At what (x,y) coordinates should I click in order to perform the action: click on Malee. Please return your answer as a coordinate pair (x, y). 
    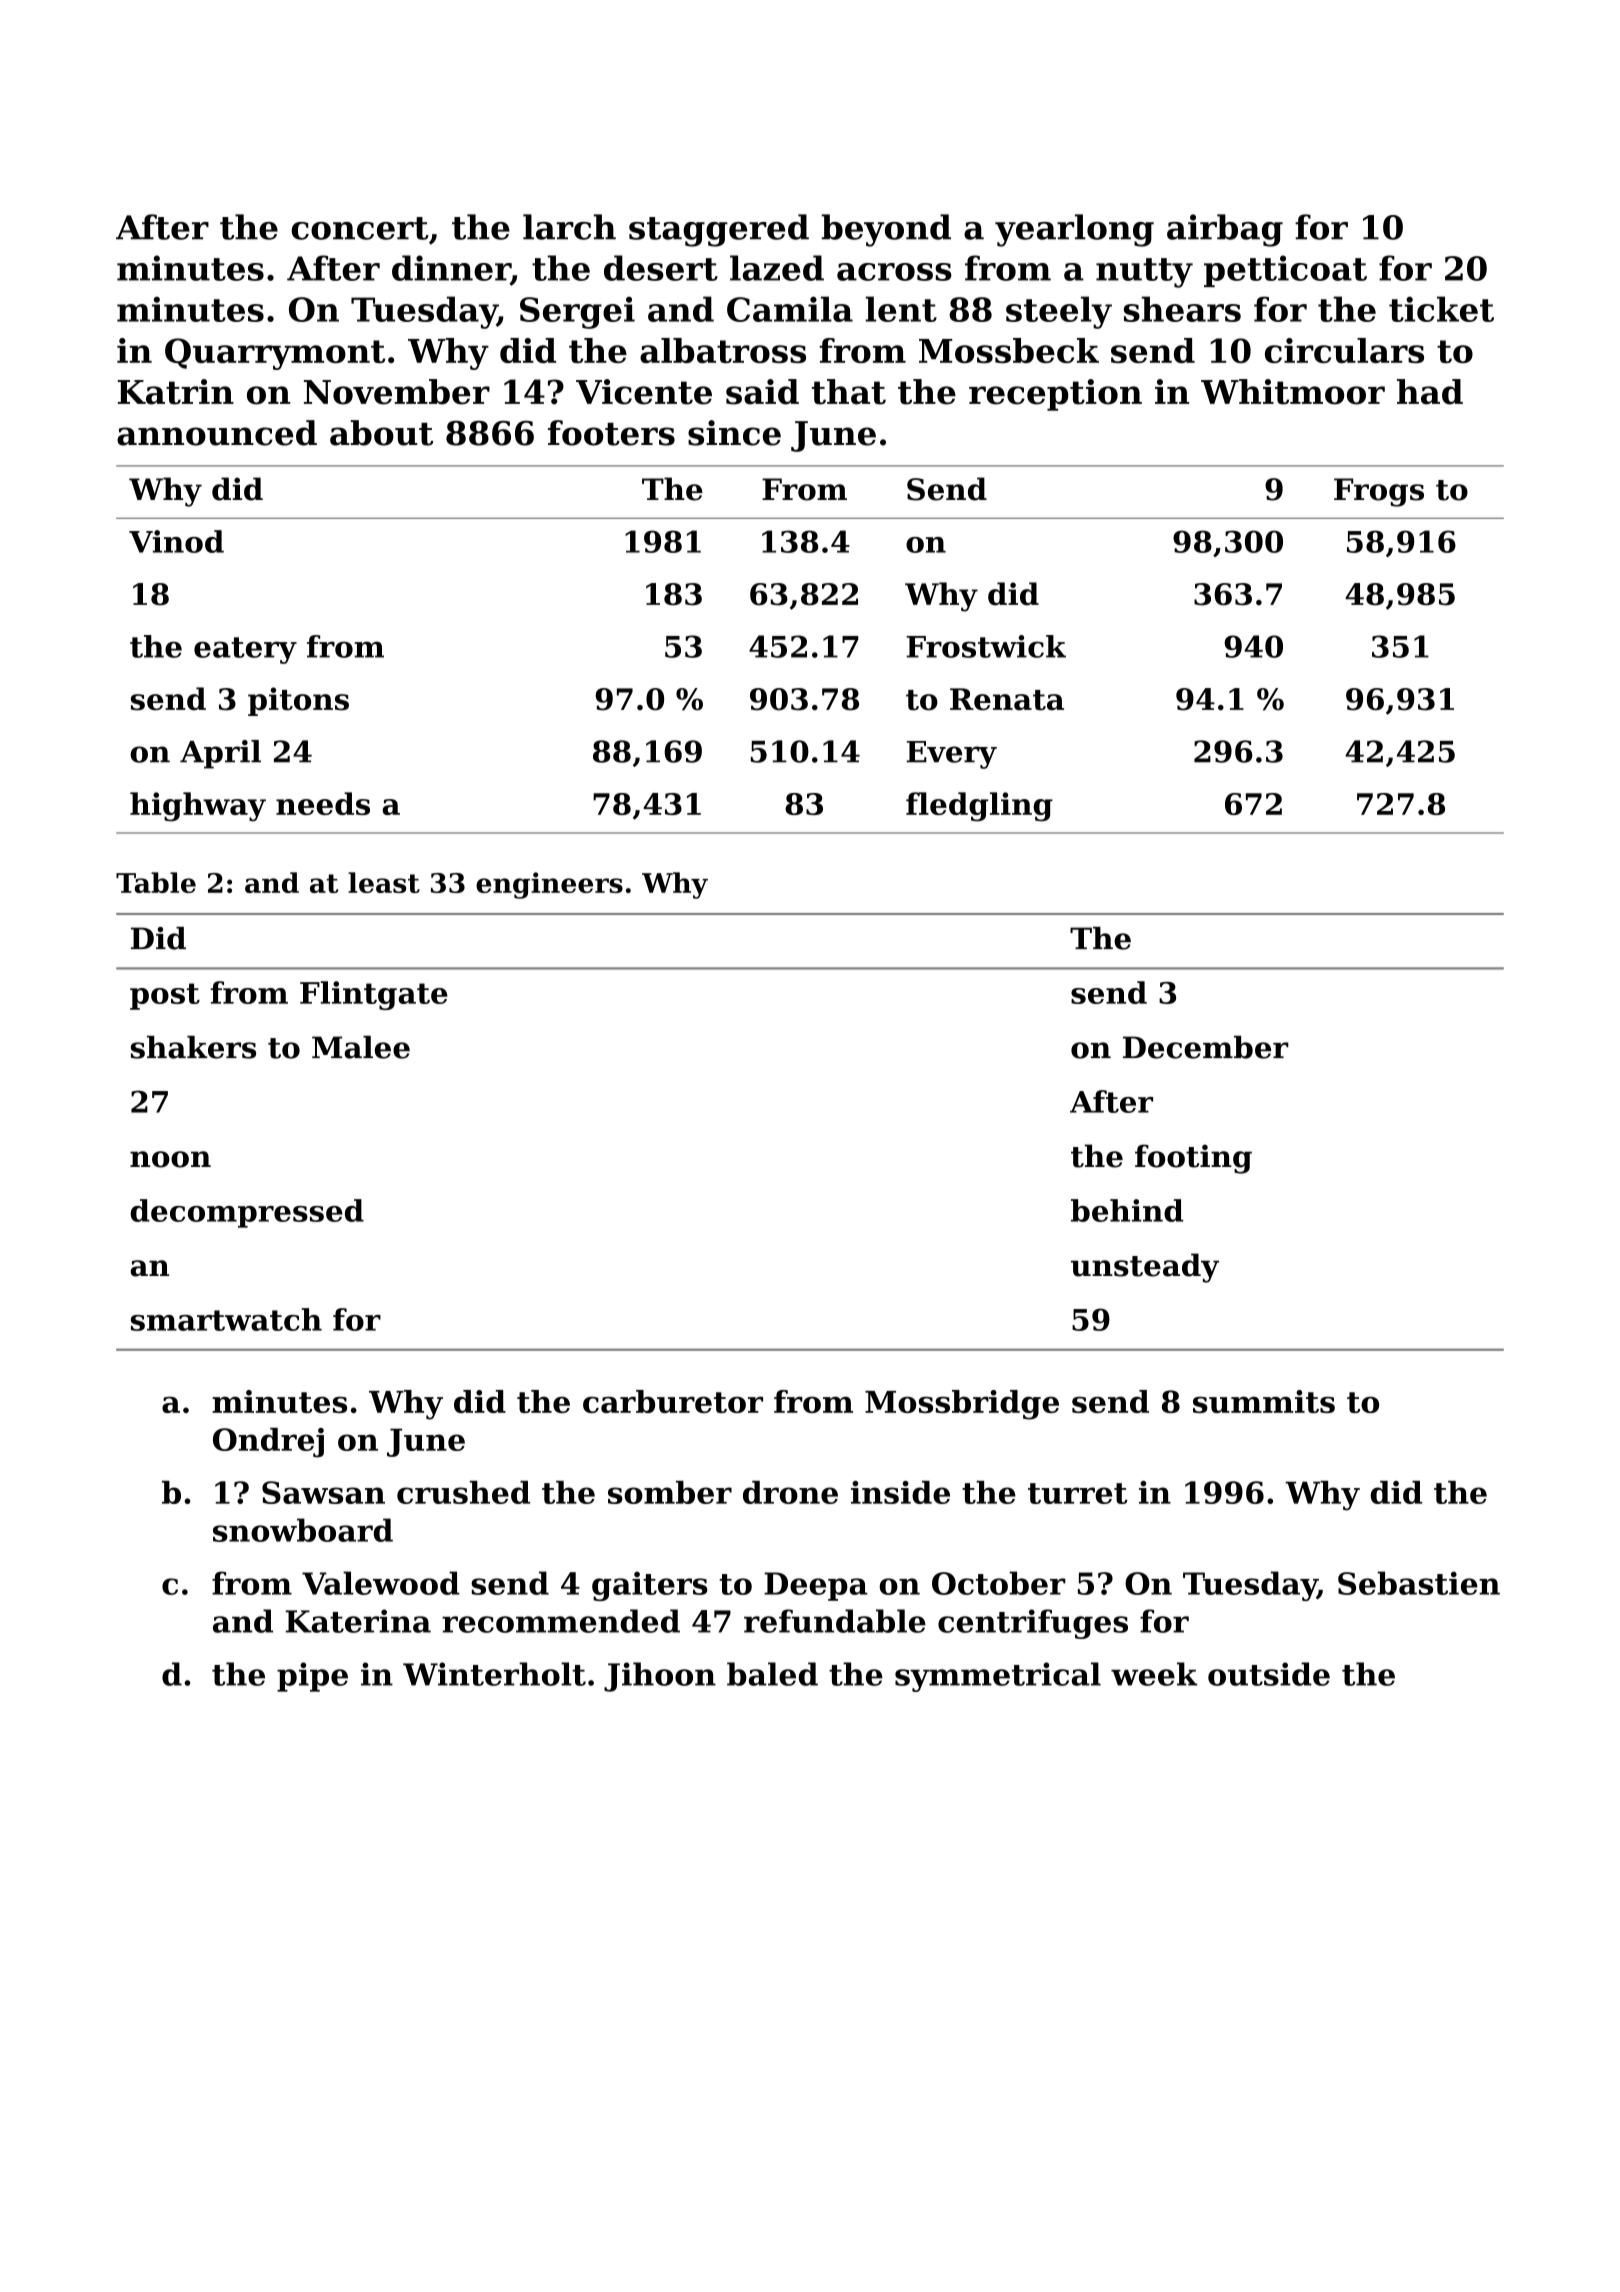
    Looking at the image, I should click on (361, 1047).
